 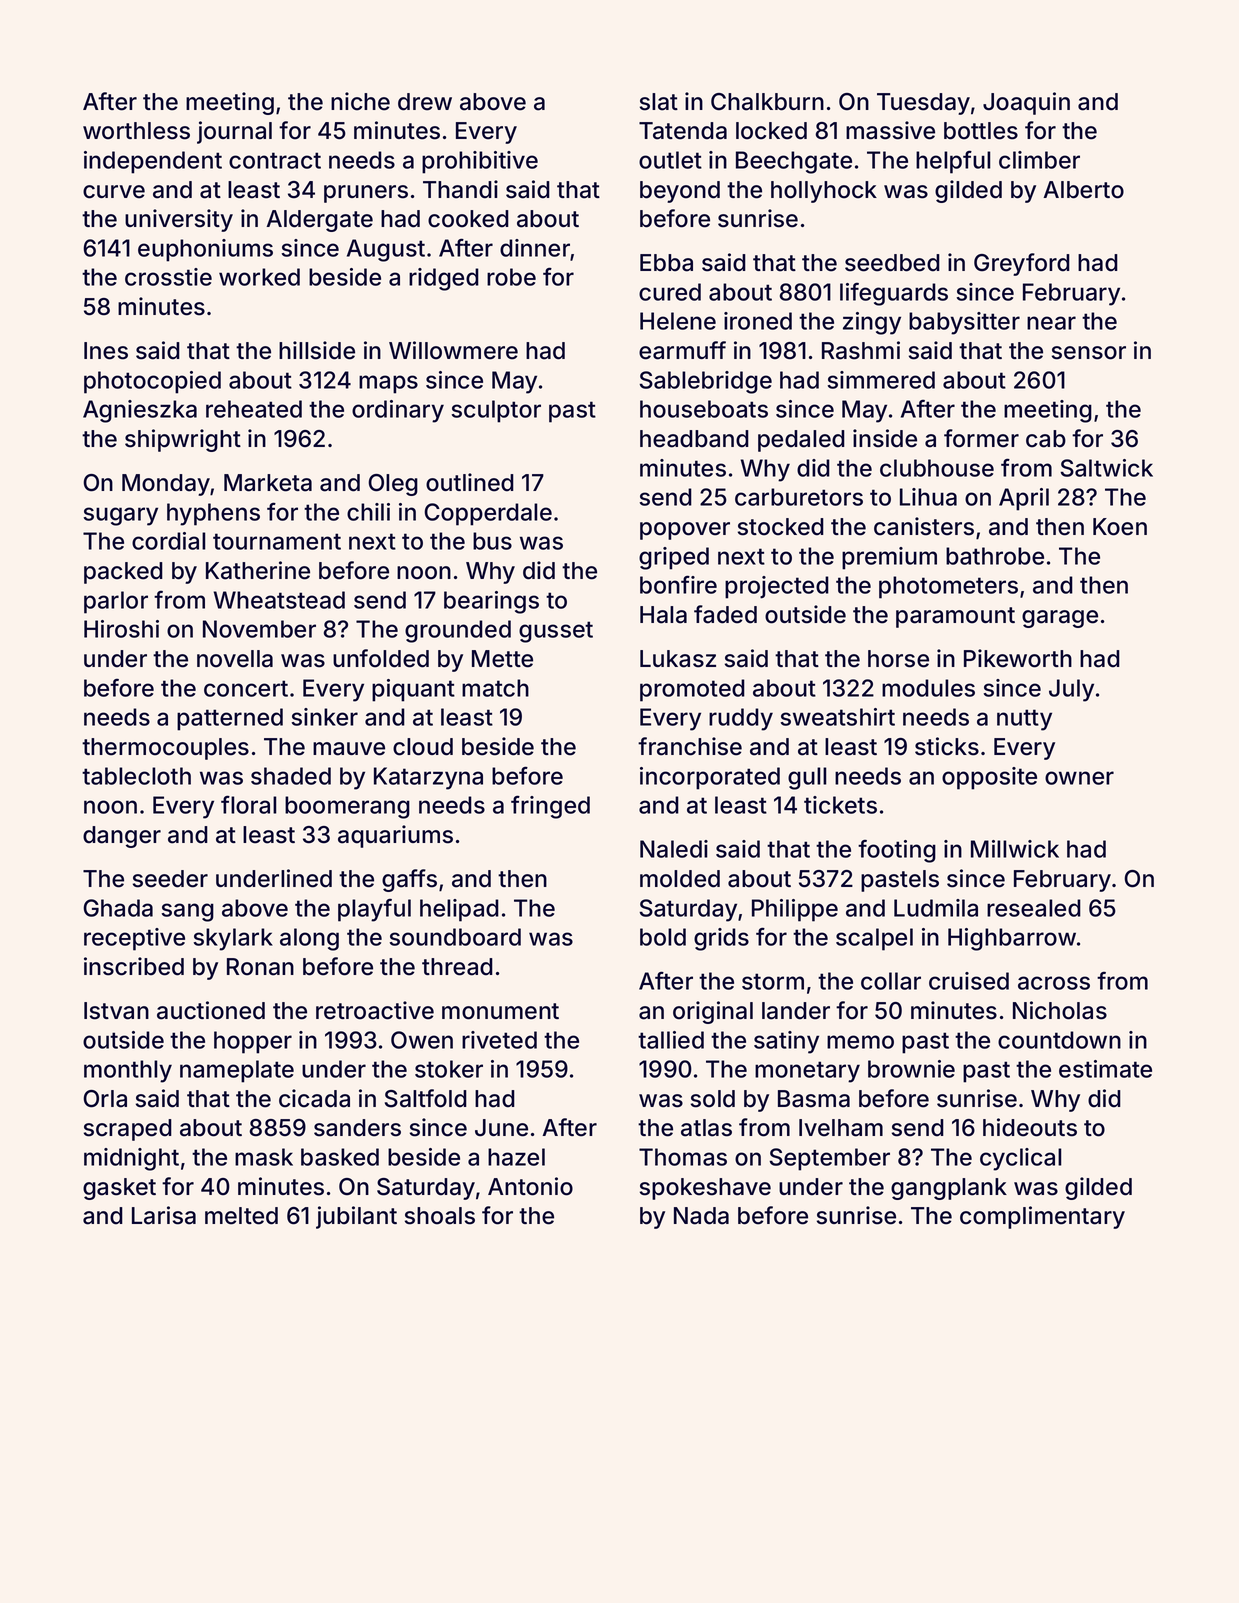 What do you see at coordinates (275, 160) in the screenshot?
I see `contract` at bounding box center [275, 160].
